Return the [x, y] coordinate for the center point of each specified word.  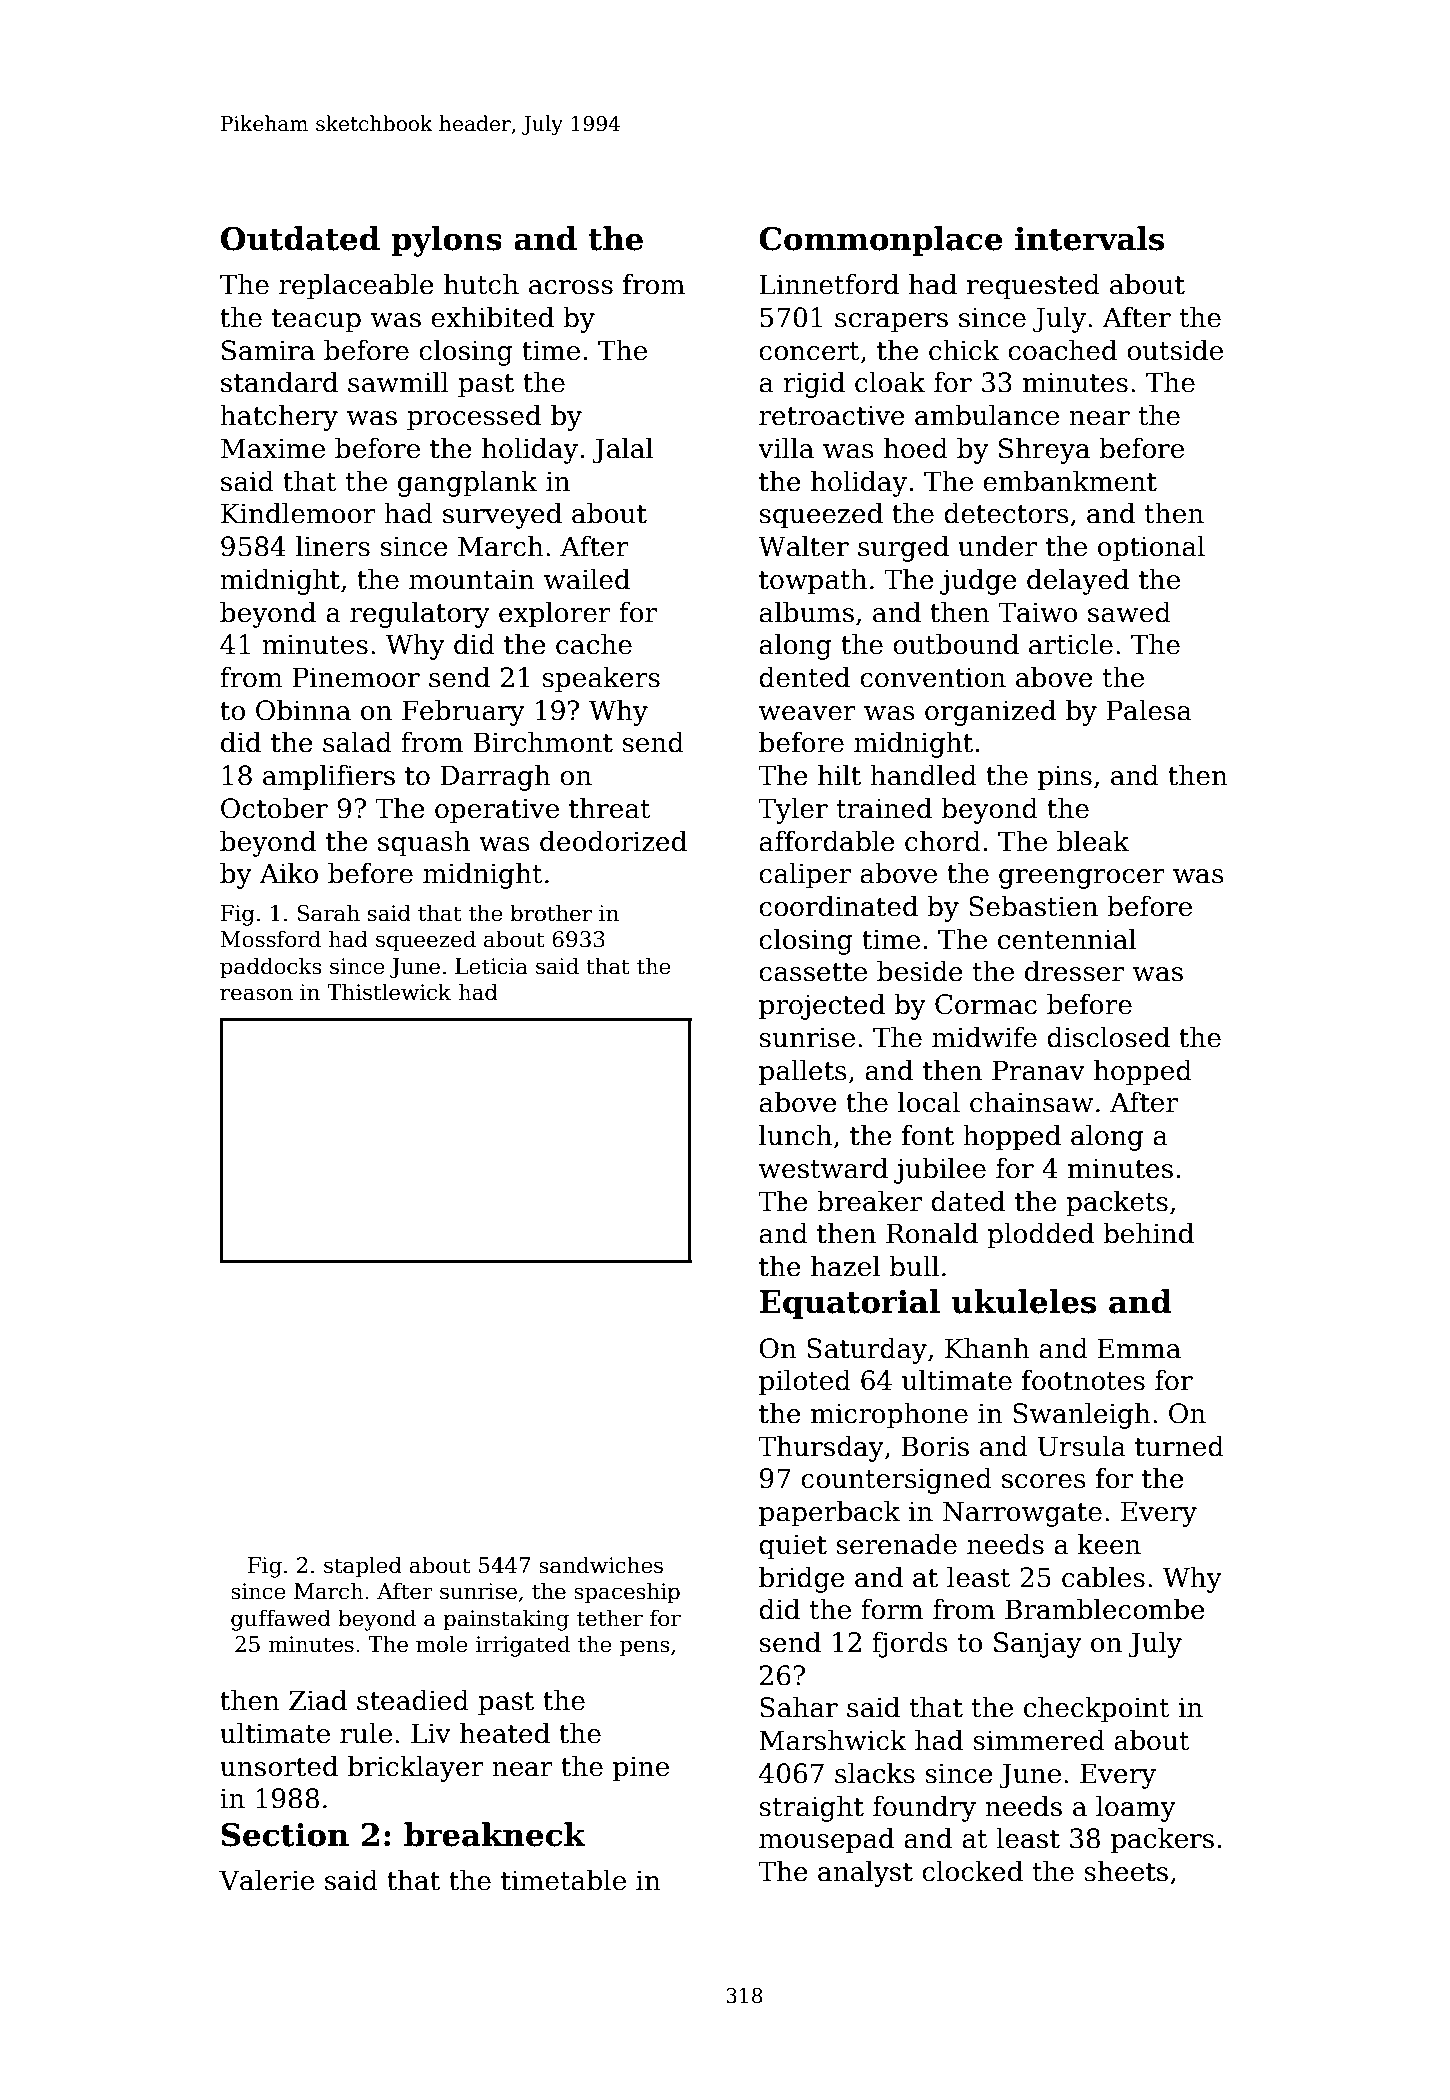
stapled [363, 1567]
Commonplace [880, 241]
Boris [935, 1446]
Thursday [821, 1449]
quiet [793, 1547]
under [997, 546]
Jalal [622, 451]
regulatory [420, 615]
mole [442, 1644]
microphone [889, 1416]
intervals [1089, 238]
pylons [446, 241]
